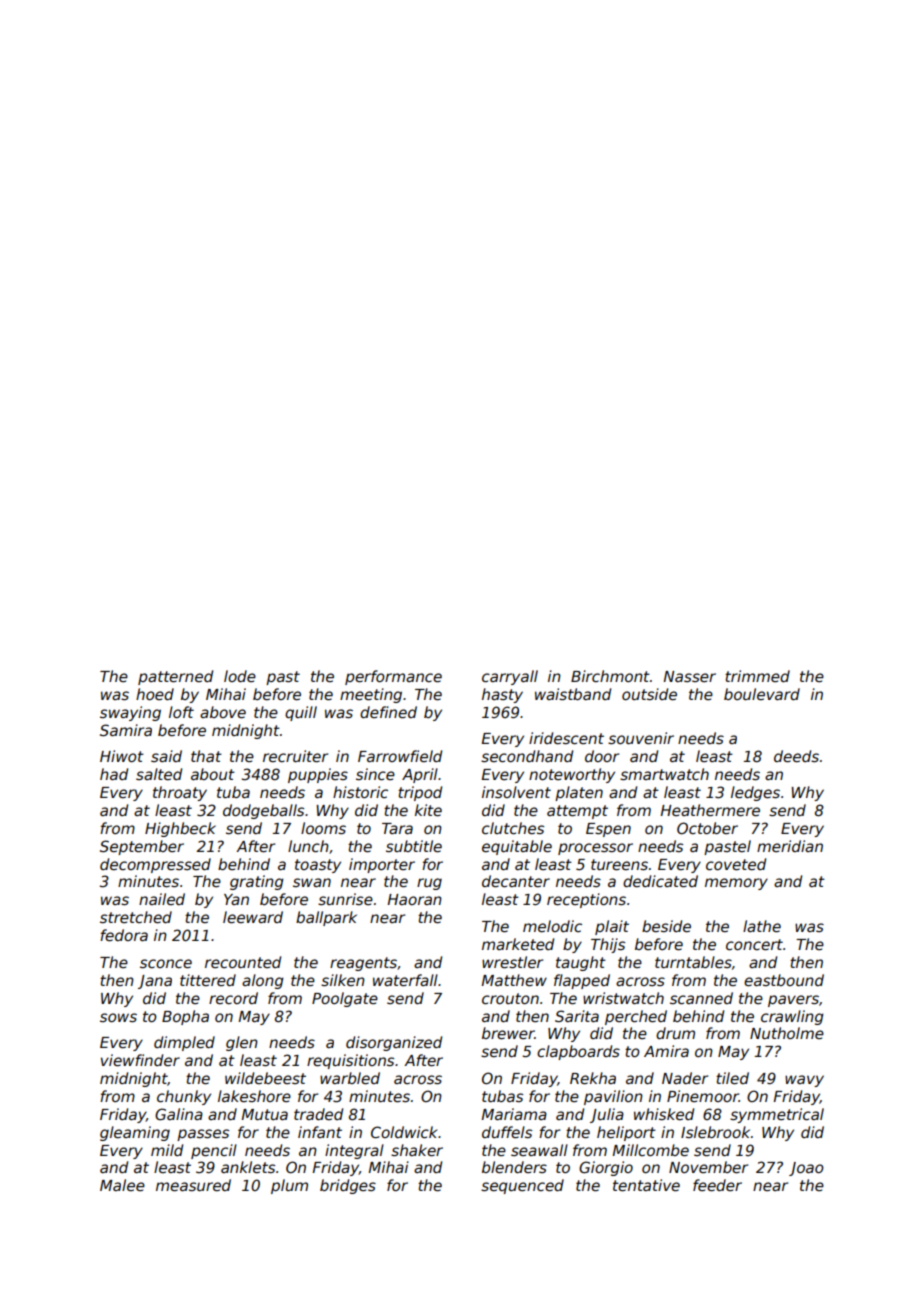 The height and width of the page is (1308, 924). Describe the element at coordinates (414, 899) in the page. I see `Haoran` at that location.
